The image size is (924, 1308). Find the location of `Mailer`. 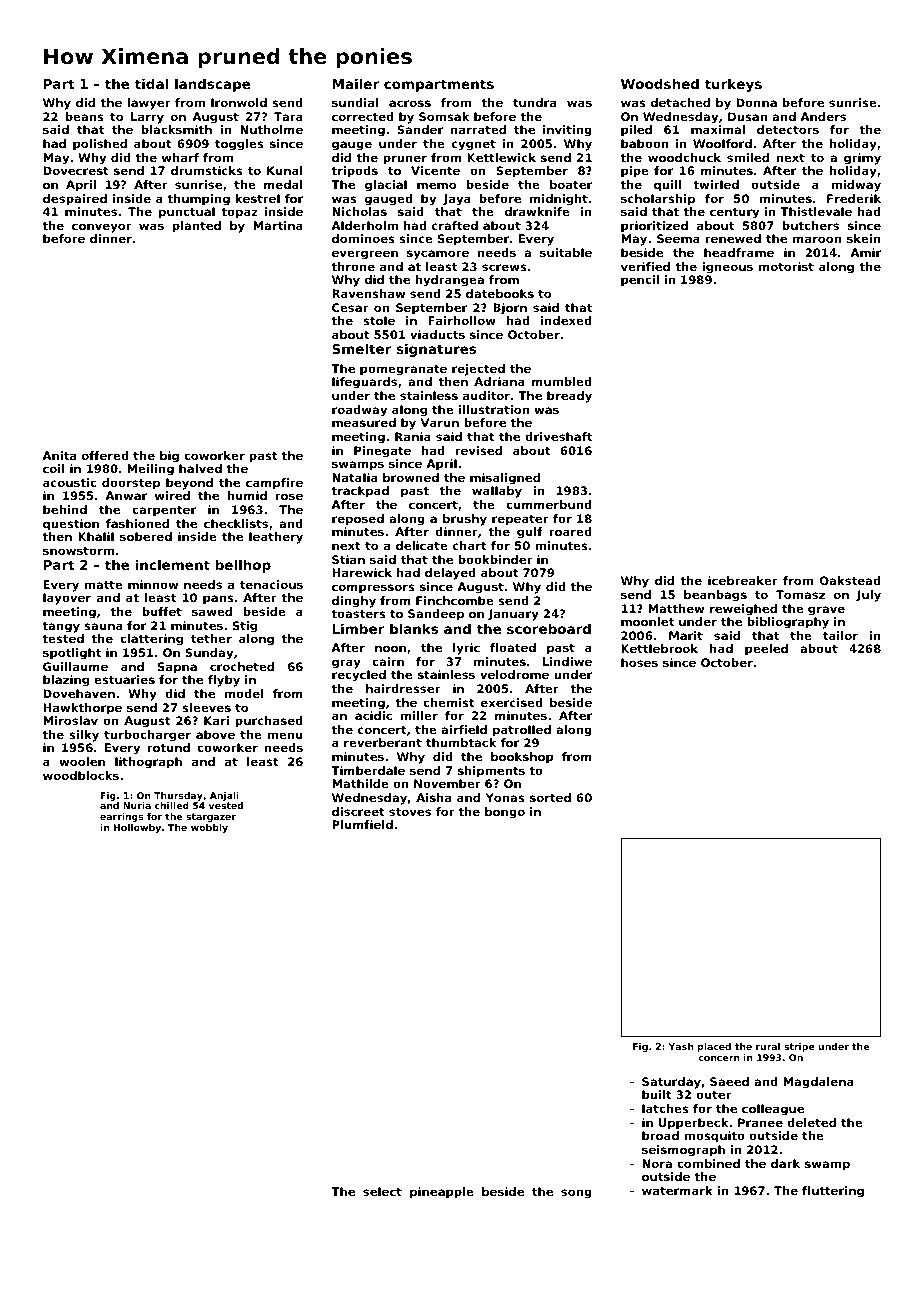

Mailer is located at coordinates (355, 83).
